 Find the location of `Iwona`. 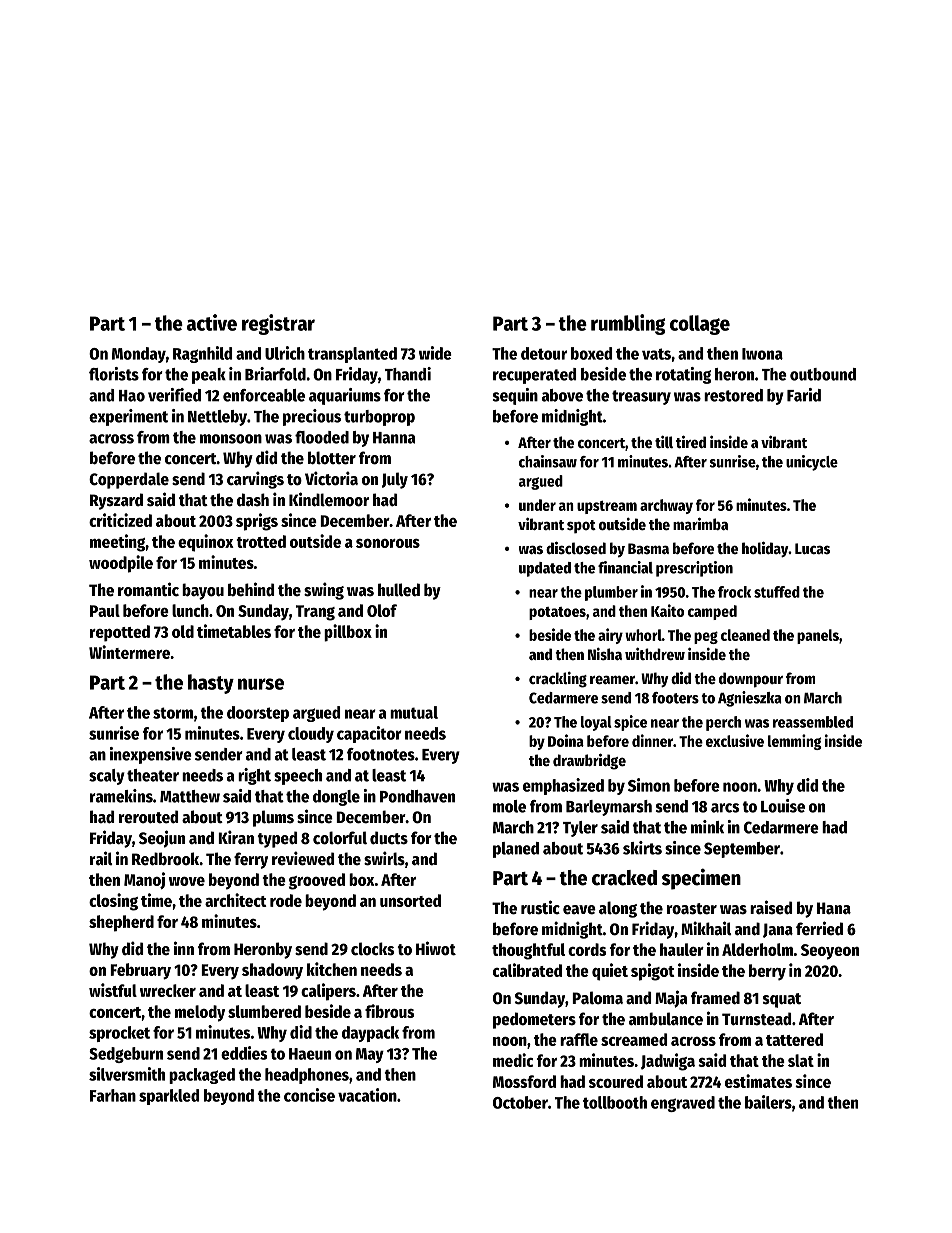

Iwona is located at coordinates (762, 354).
